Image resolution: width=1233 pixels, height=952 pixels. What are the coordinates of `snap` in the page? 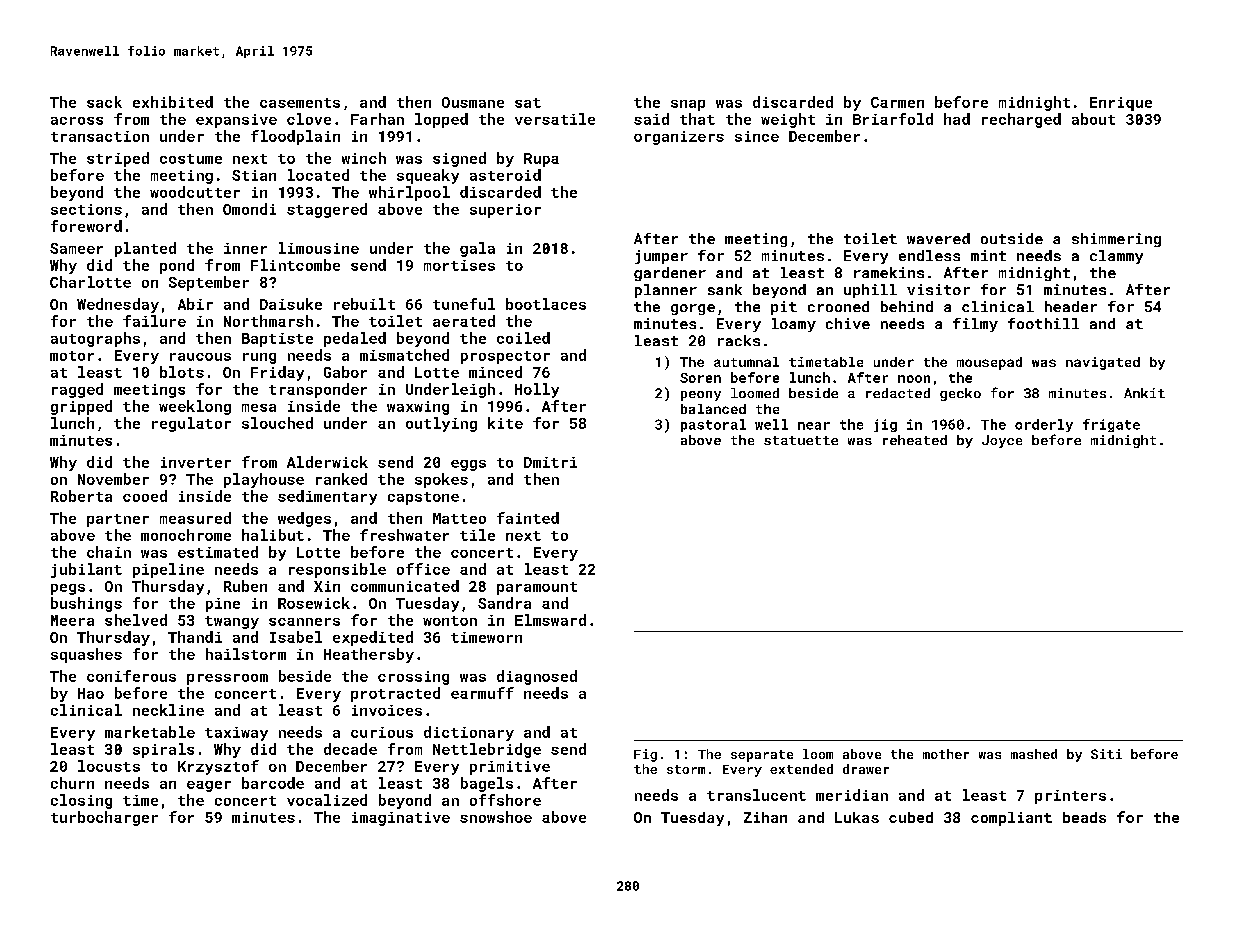 It's located at (688, 105).
